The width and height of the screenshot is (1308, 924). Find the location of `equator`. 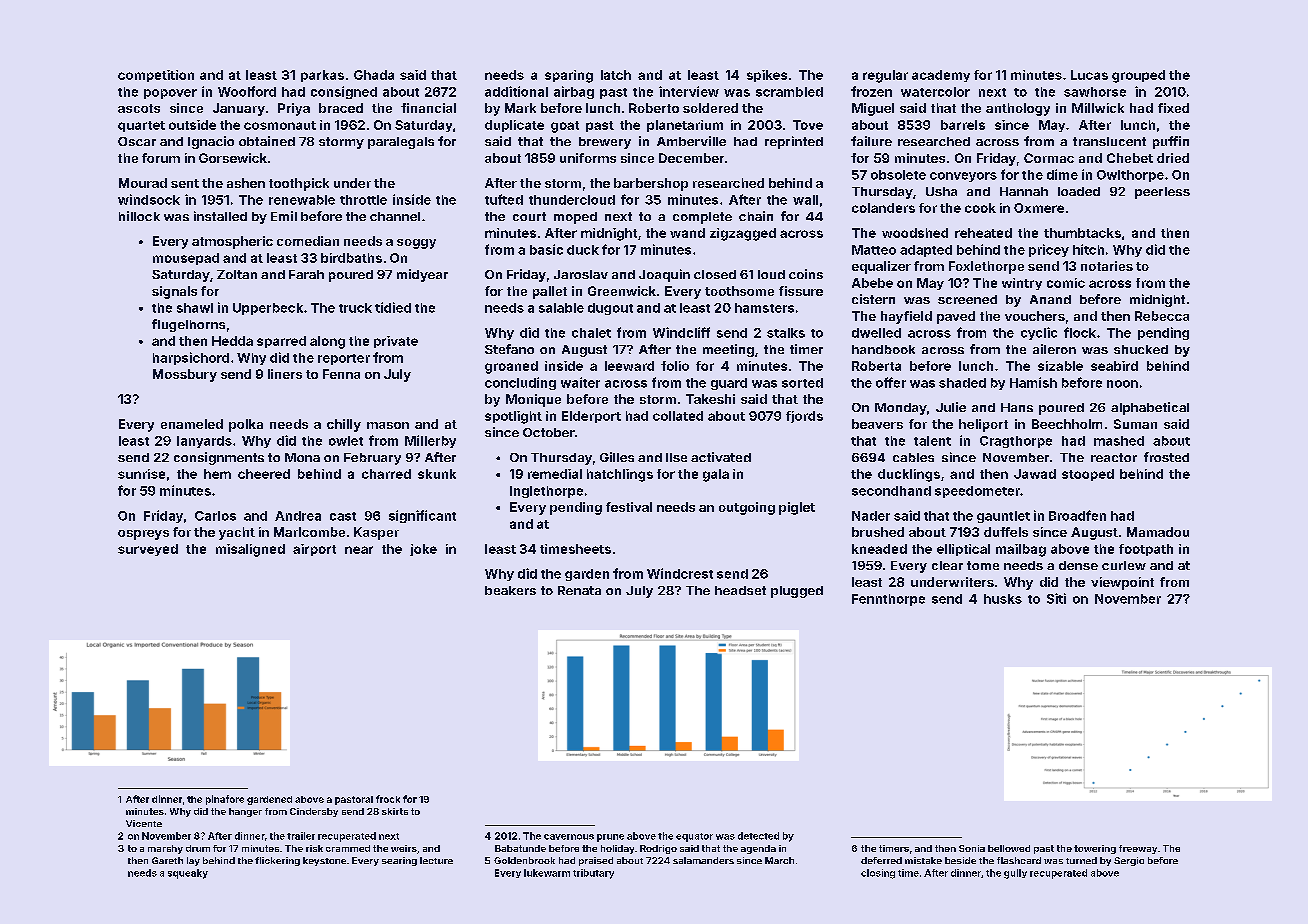

equator is located at coordinates (694, 837).
